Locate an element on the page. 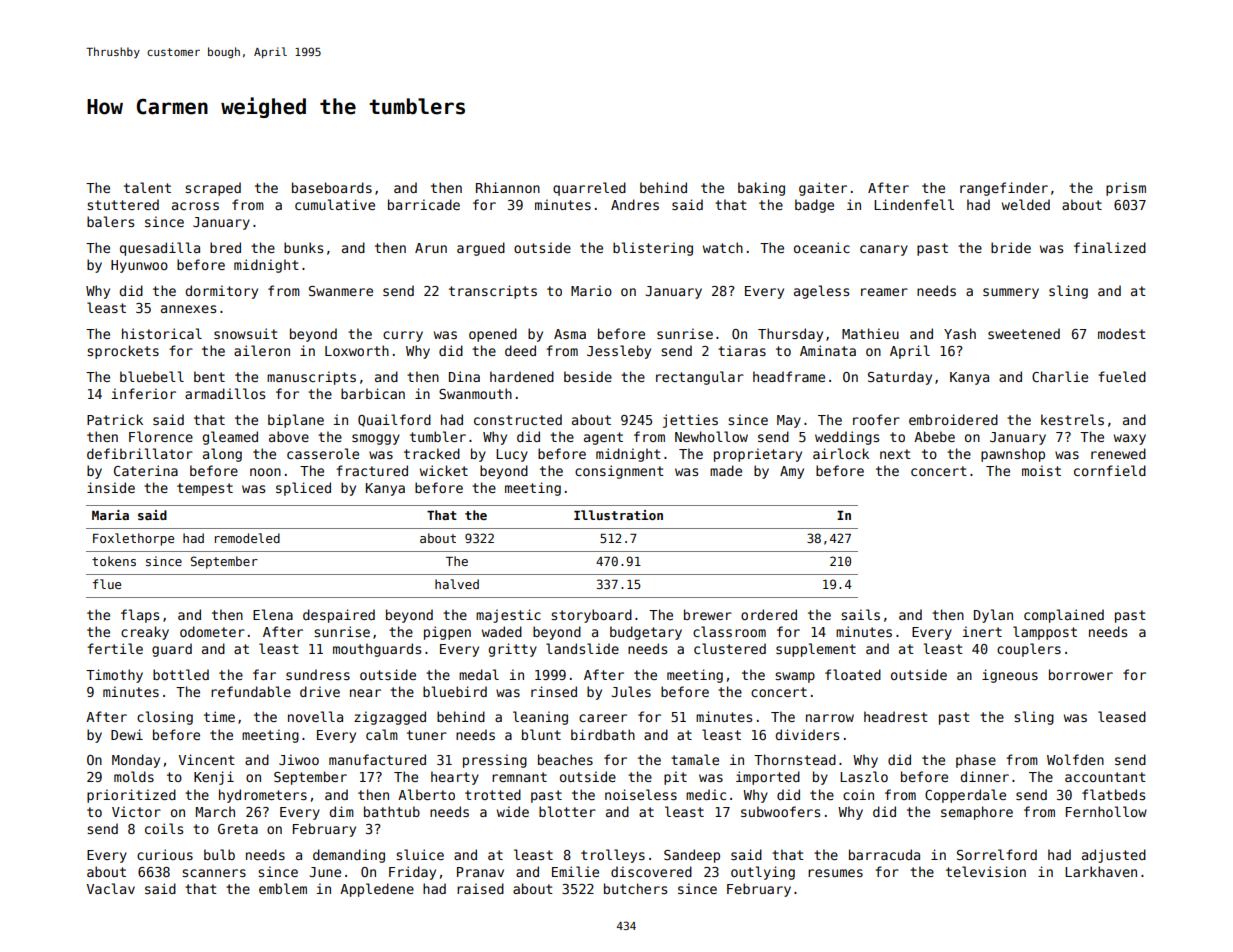 The height and width of the page is (952, 1233). remodeled is located at coordinates (247, 538).
